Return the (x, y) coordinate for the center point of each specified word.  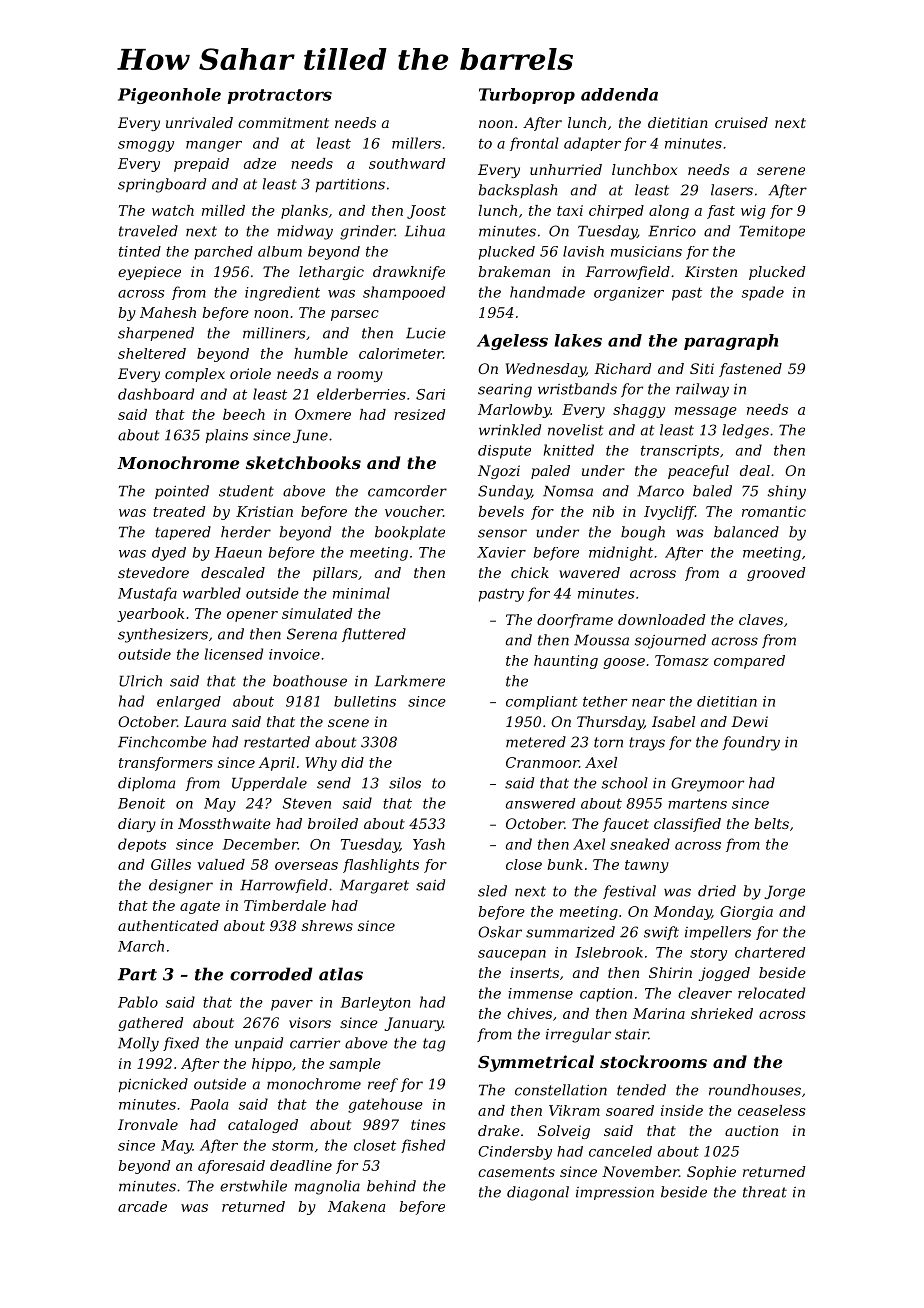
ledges (745, 431)
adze (260, 163)
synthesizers (163, 635)
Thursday (610, 723)
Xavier (501, 552)
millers (416, 143)
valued (221, 864)
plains (226, 436)
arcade (142, 1206)
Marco (660, 491)
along (669, 212)
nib (603, 511)
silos (405, 783)
